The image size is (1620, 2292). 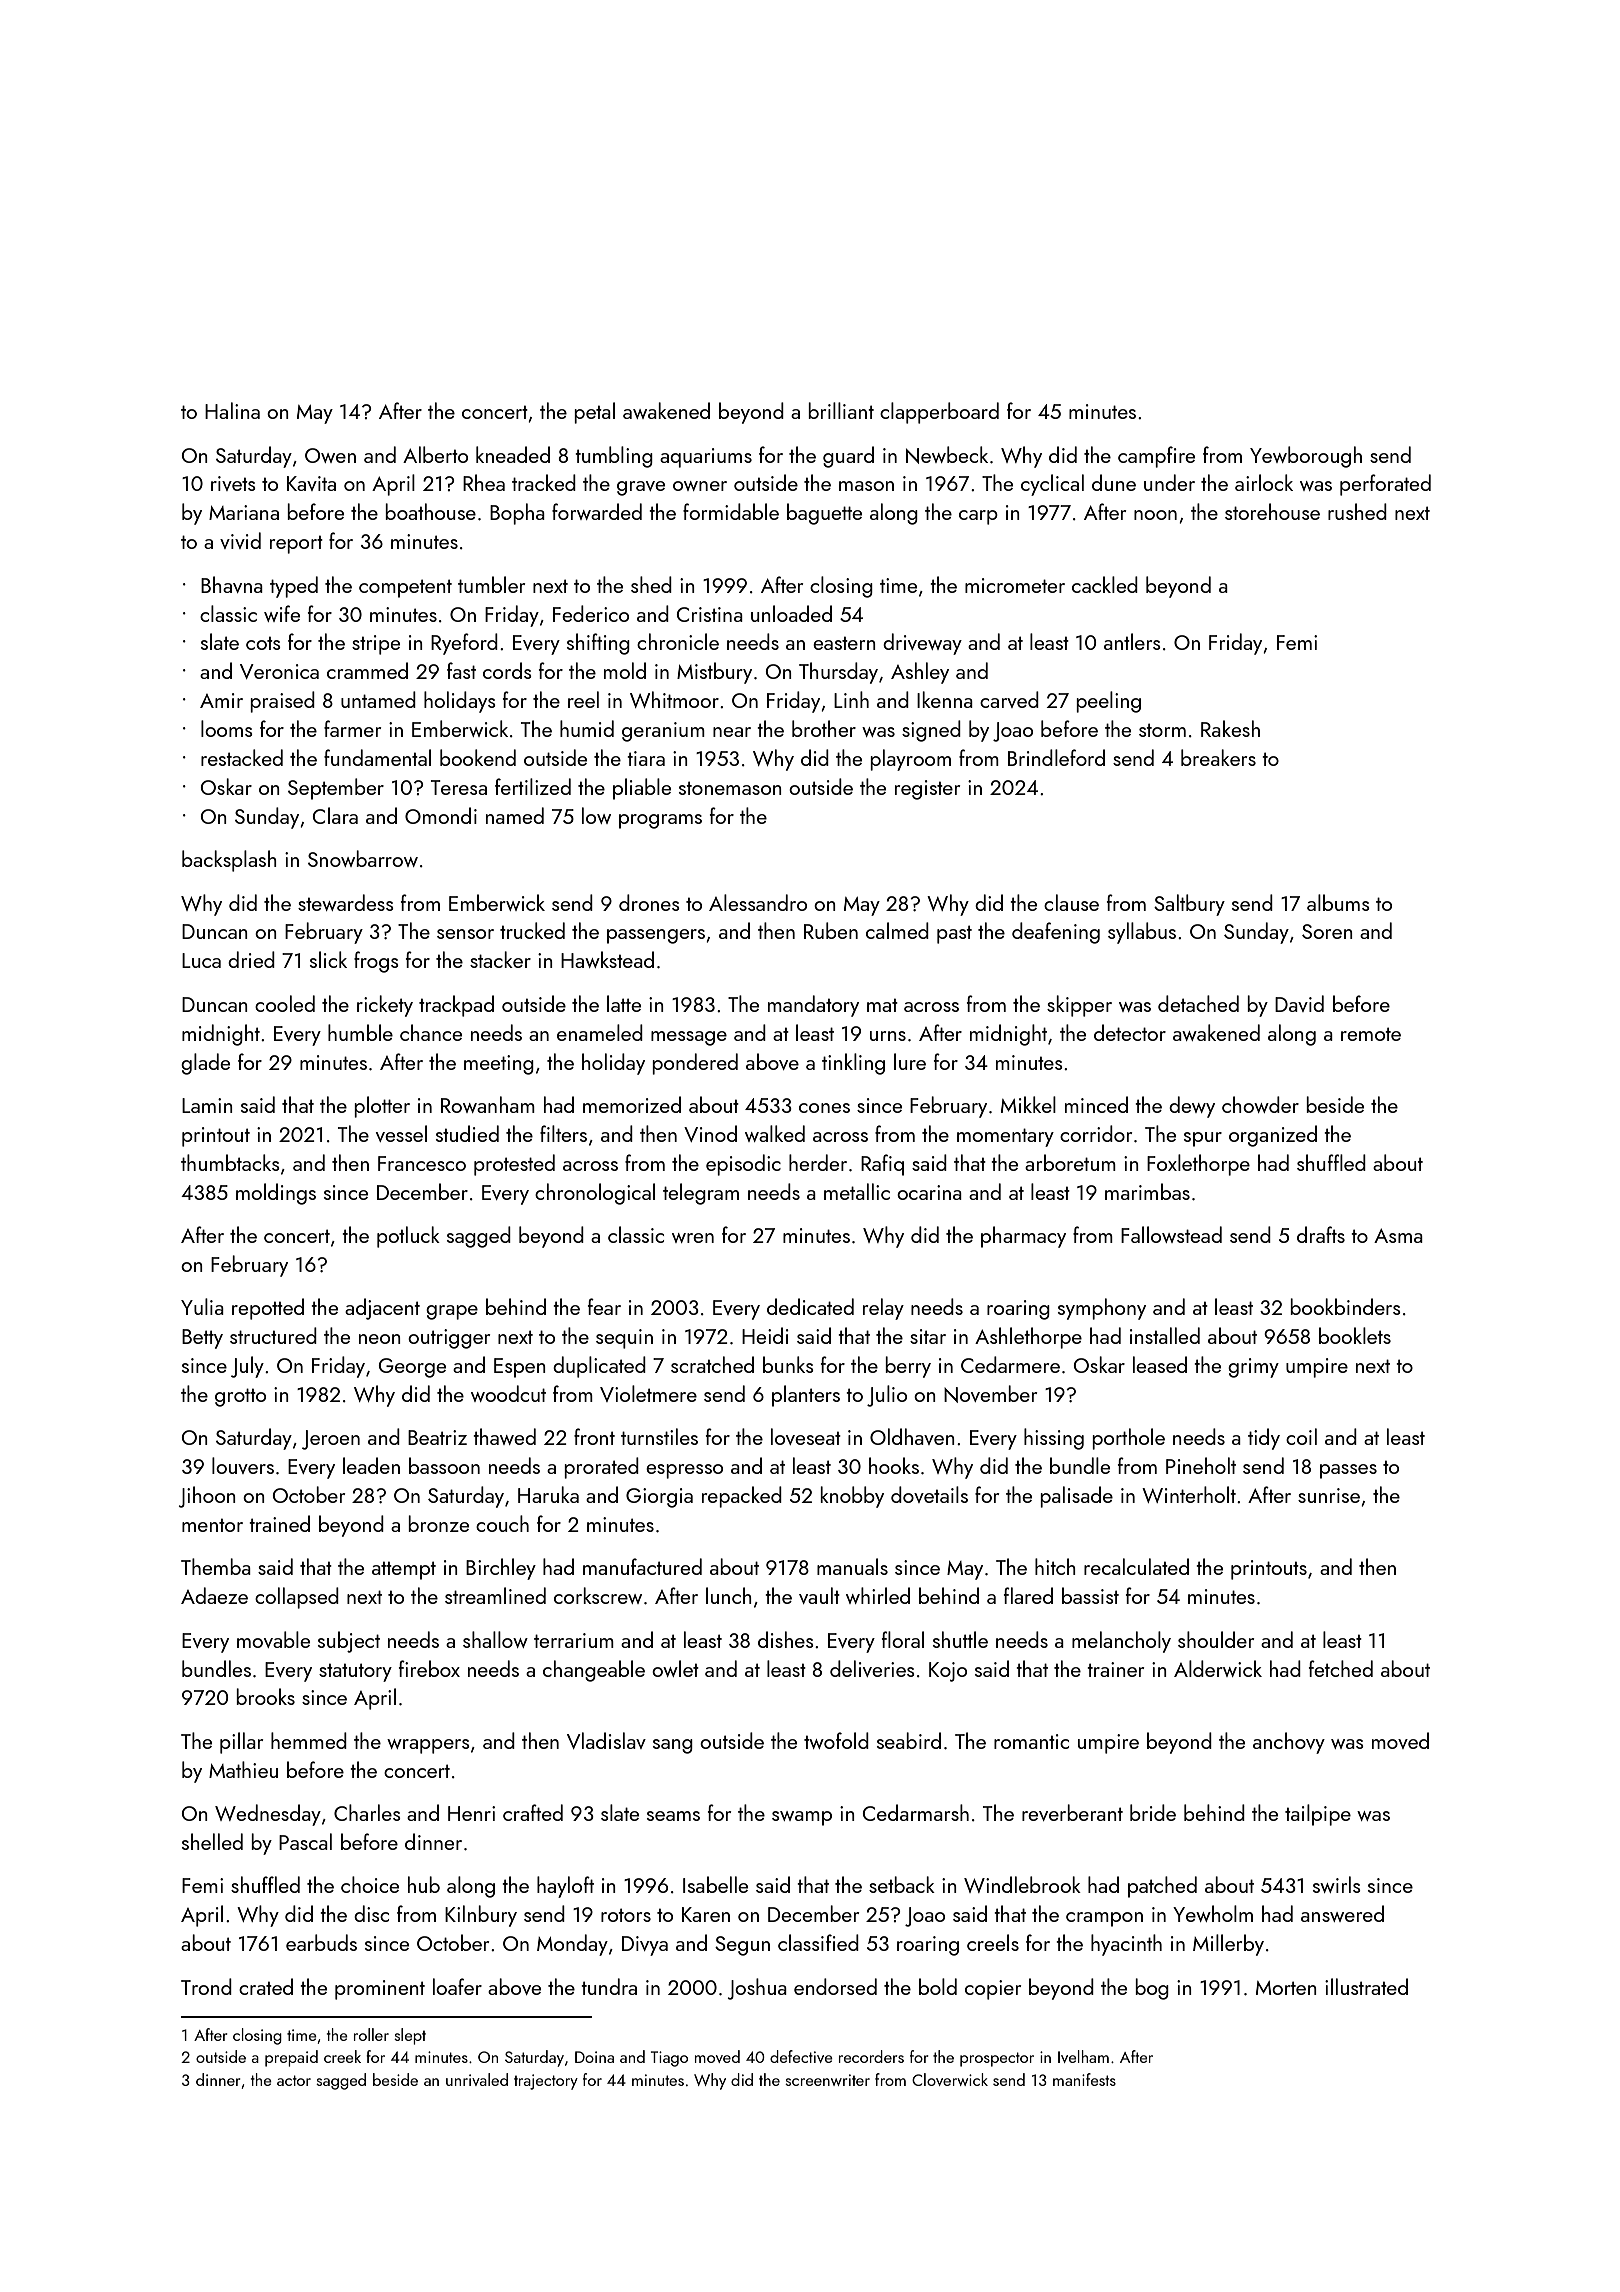 What do you see at coordinates (714, 673) in the screenshot?
I see `Mistbury` at bounding box center [714, 673].
